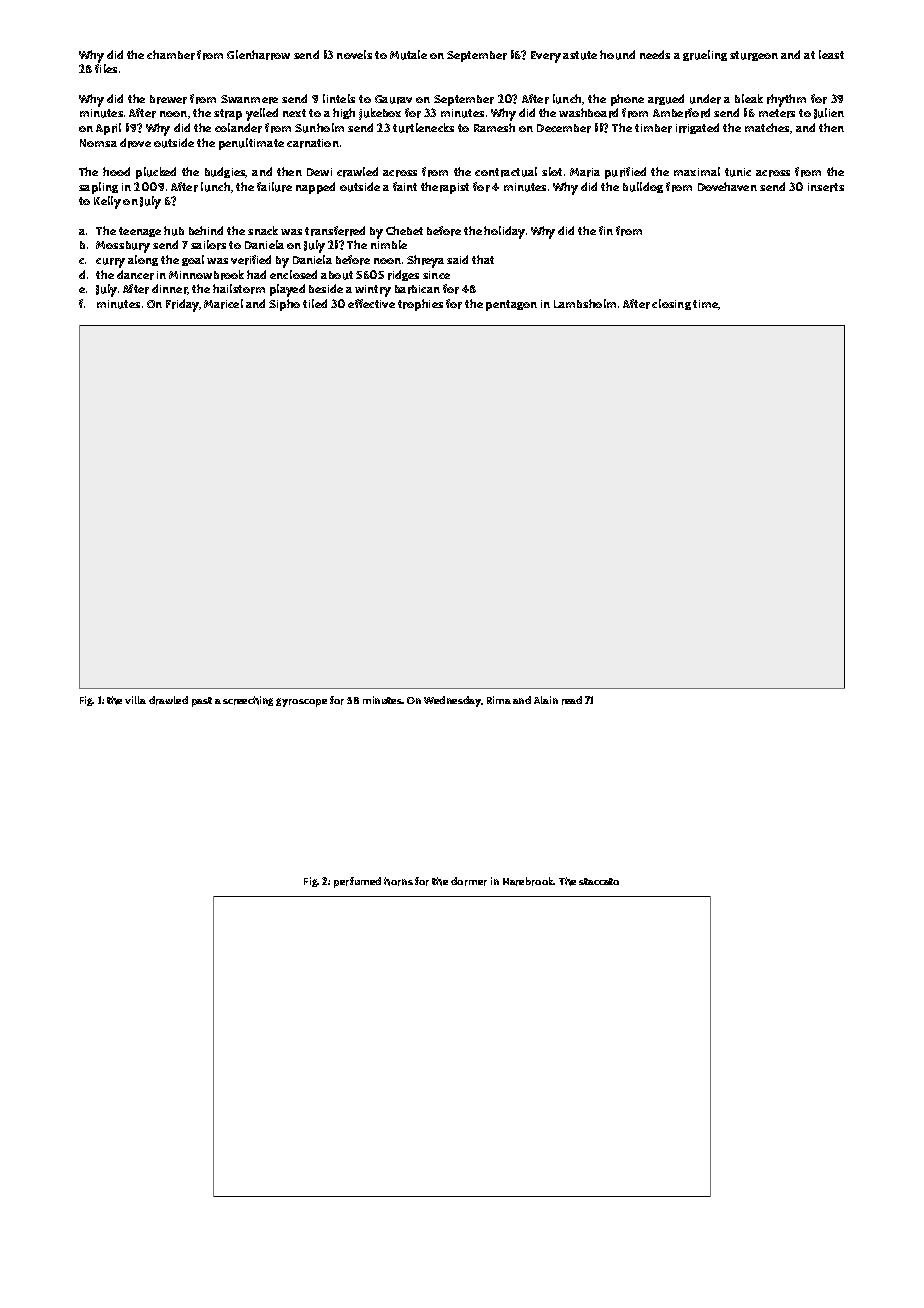 The width and height of the page is (924, 1308). What do you see at coordinates (420, 305) in the page?
I see `trophies` at bounding box center [420, 305].
